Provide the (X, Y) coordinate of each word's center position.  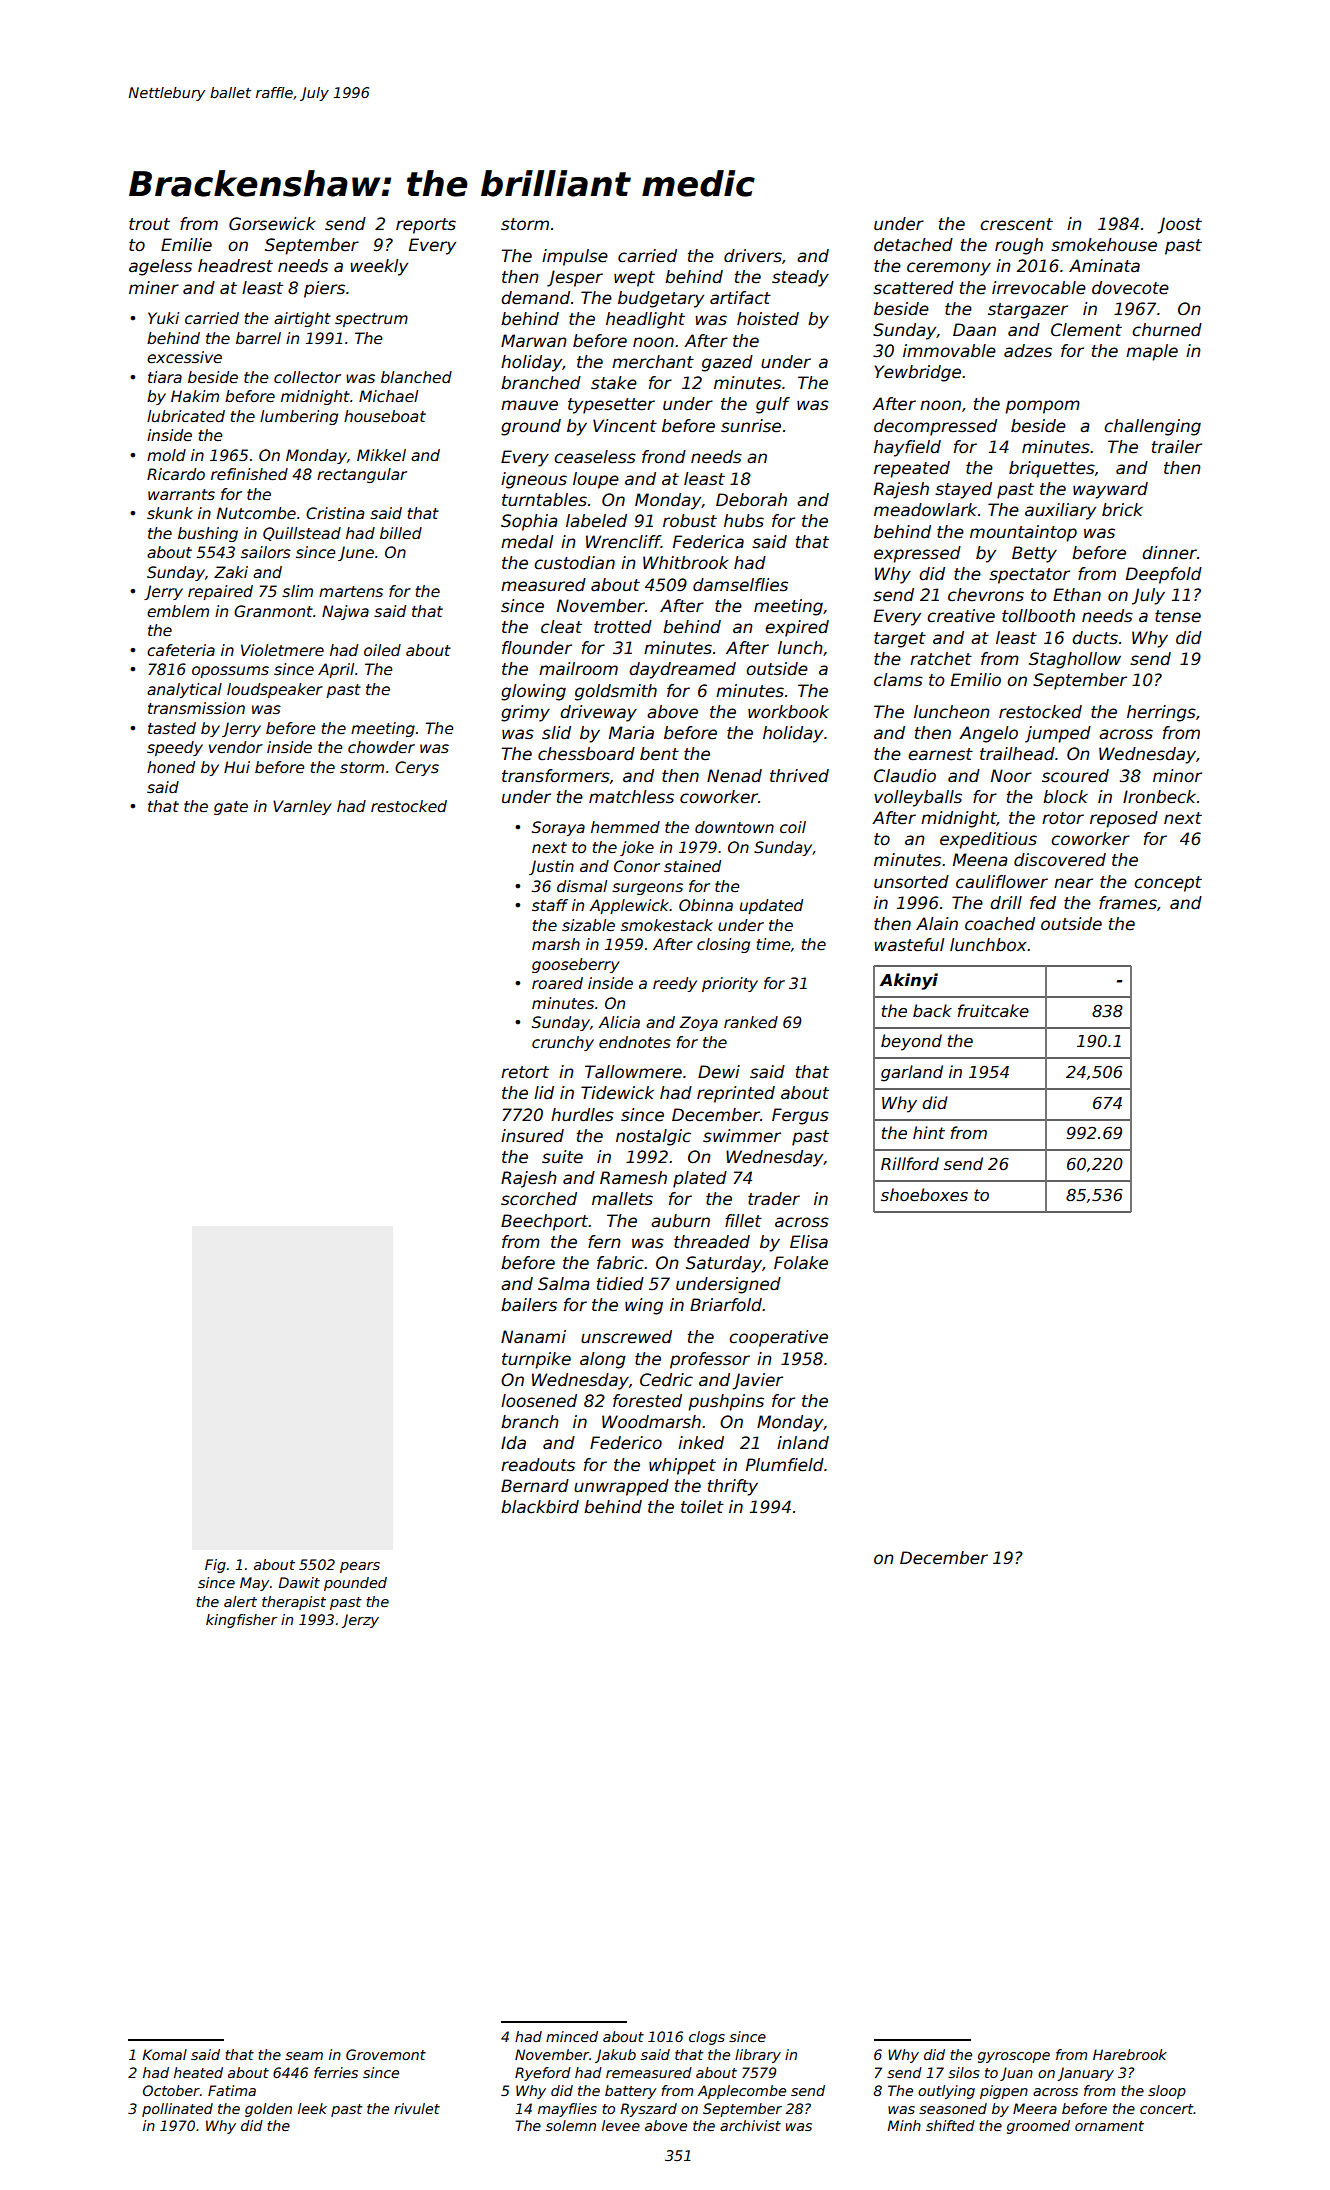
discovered (1060, 860)
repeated (912, 469)
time (773, 944)
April (336, 670)
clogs (707, 2038)
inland (803, 1443)
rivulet (417, 2108)
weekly (379, 267)
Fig (215, 1566)
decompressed (935, 427)
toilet (702, 1507)
